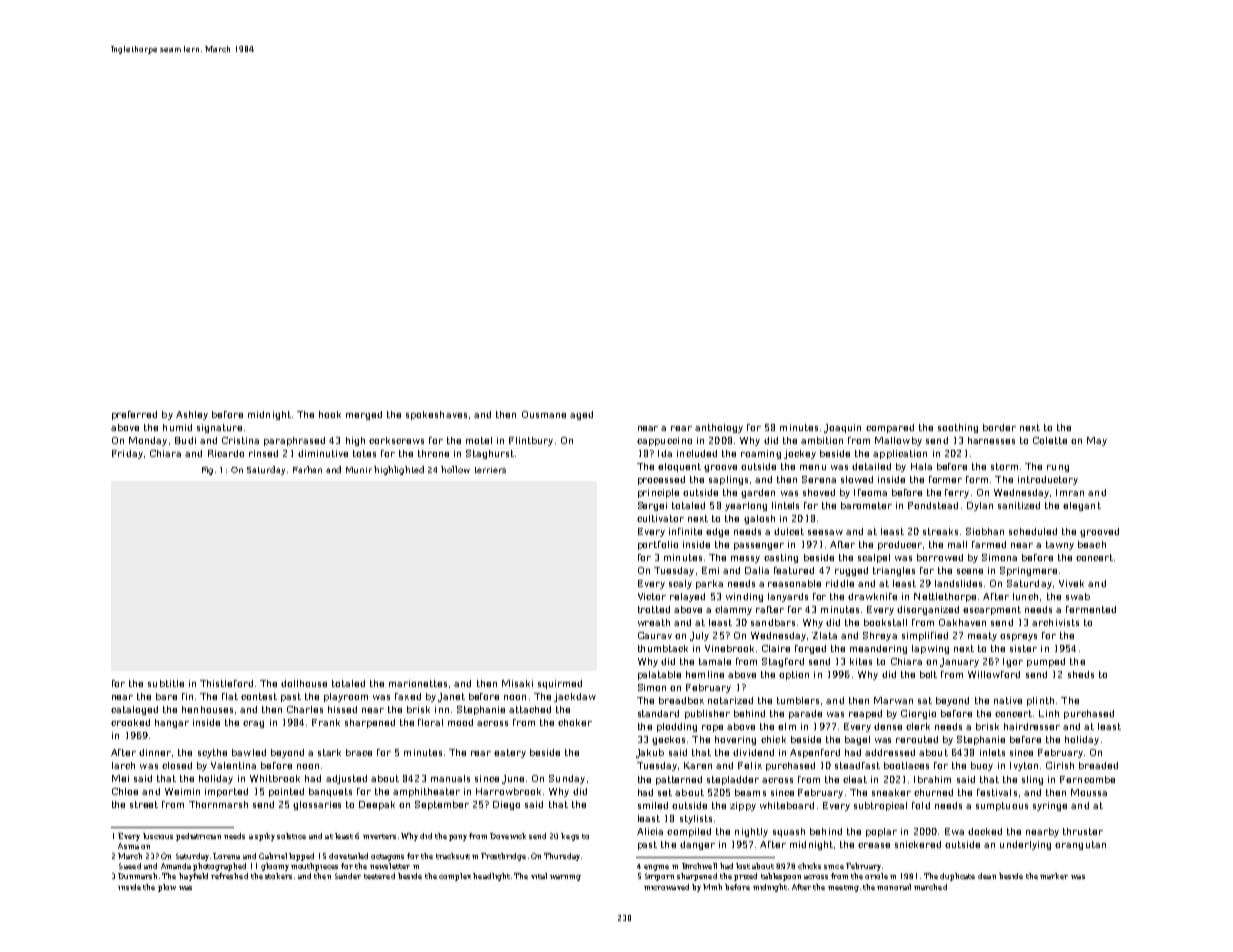 Image resolution: width=1233 pixels, height=952 pixels. Describe the element at coordinates (705, 674) in the document. I see `hemline` at that location.
